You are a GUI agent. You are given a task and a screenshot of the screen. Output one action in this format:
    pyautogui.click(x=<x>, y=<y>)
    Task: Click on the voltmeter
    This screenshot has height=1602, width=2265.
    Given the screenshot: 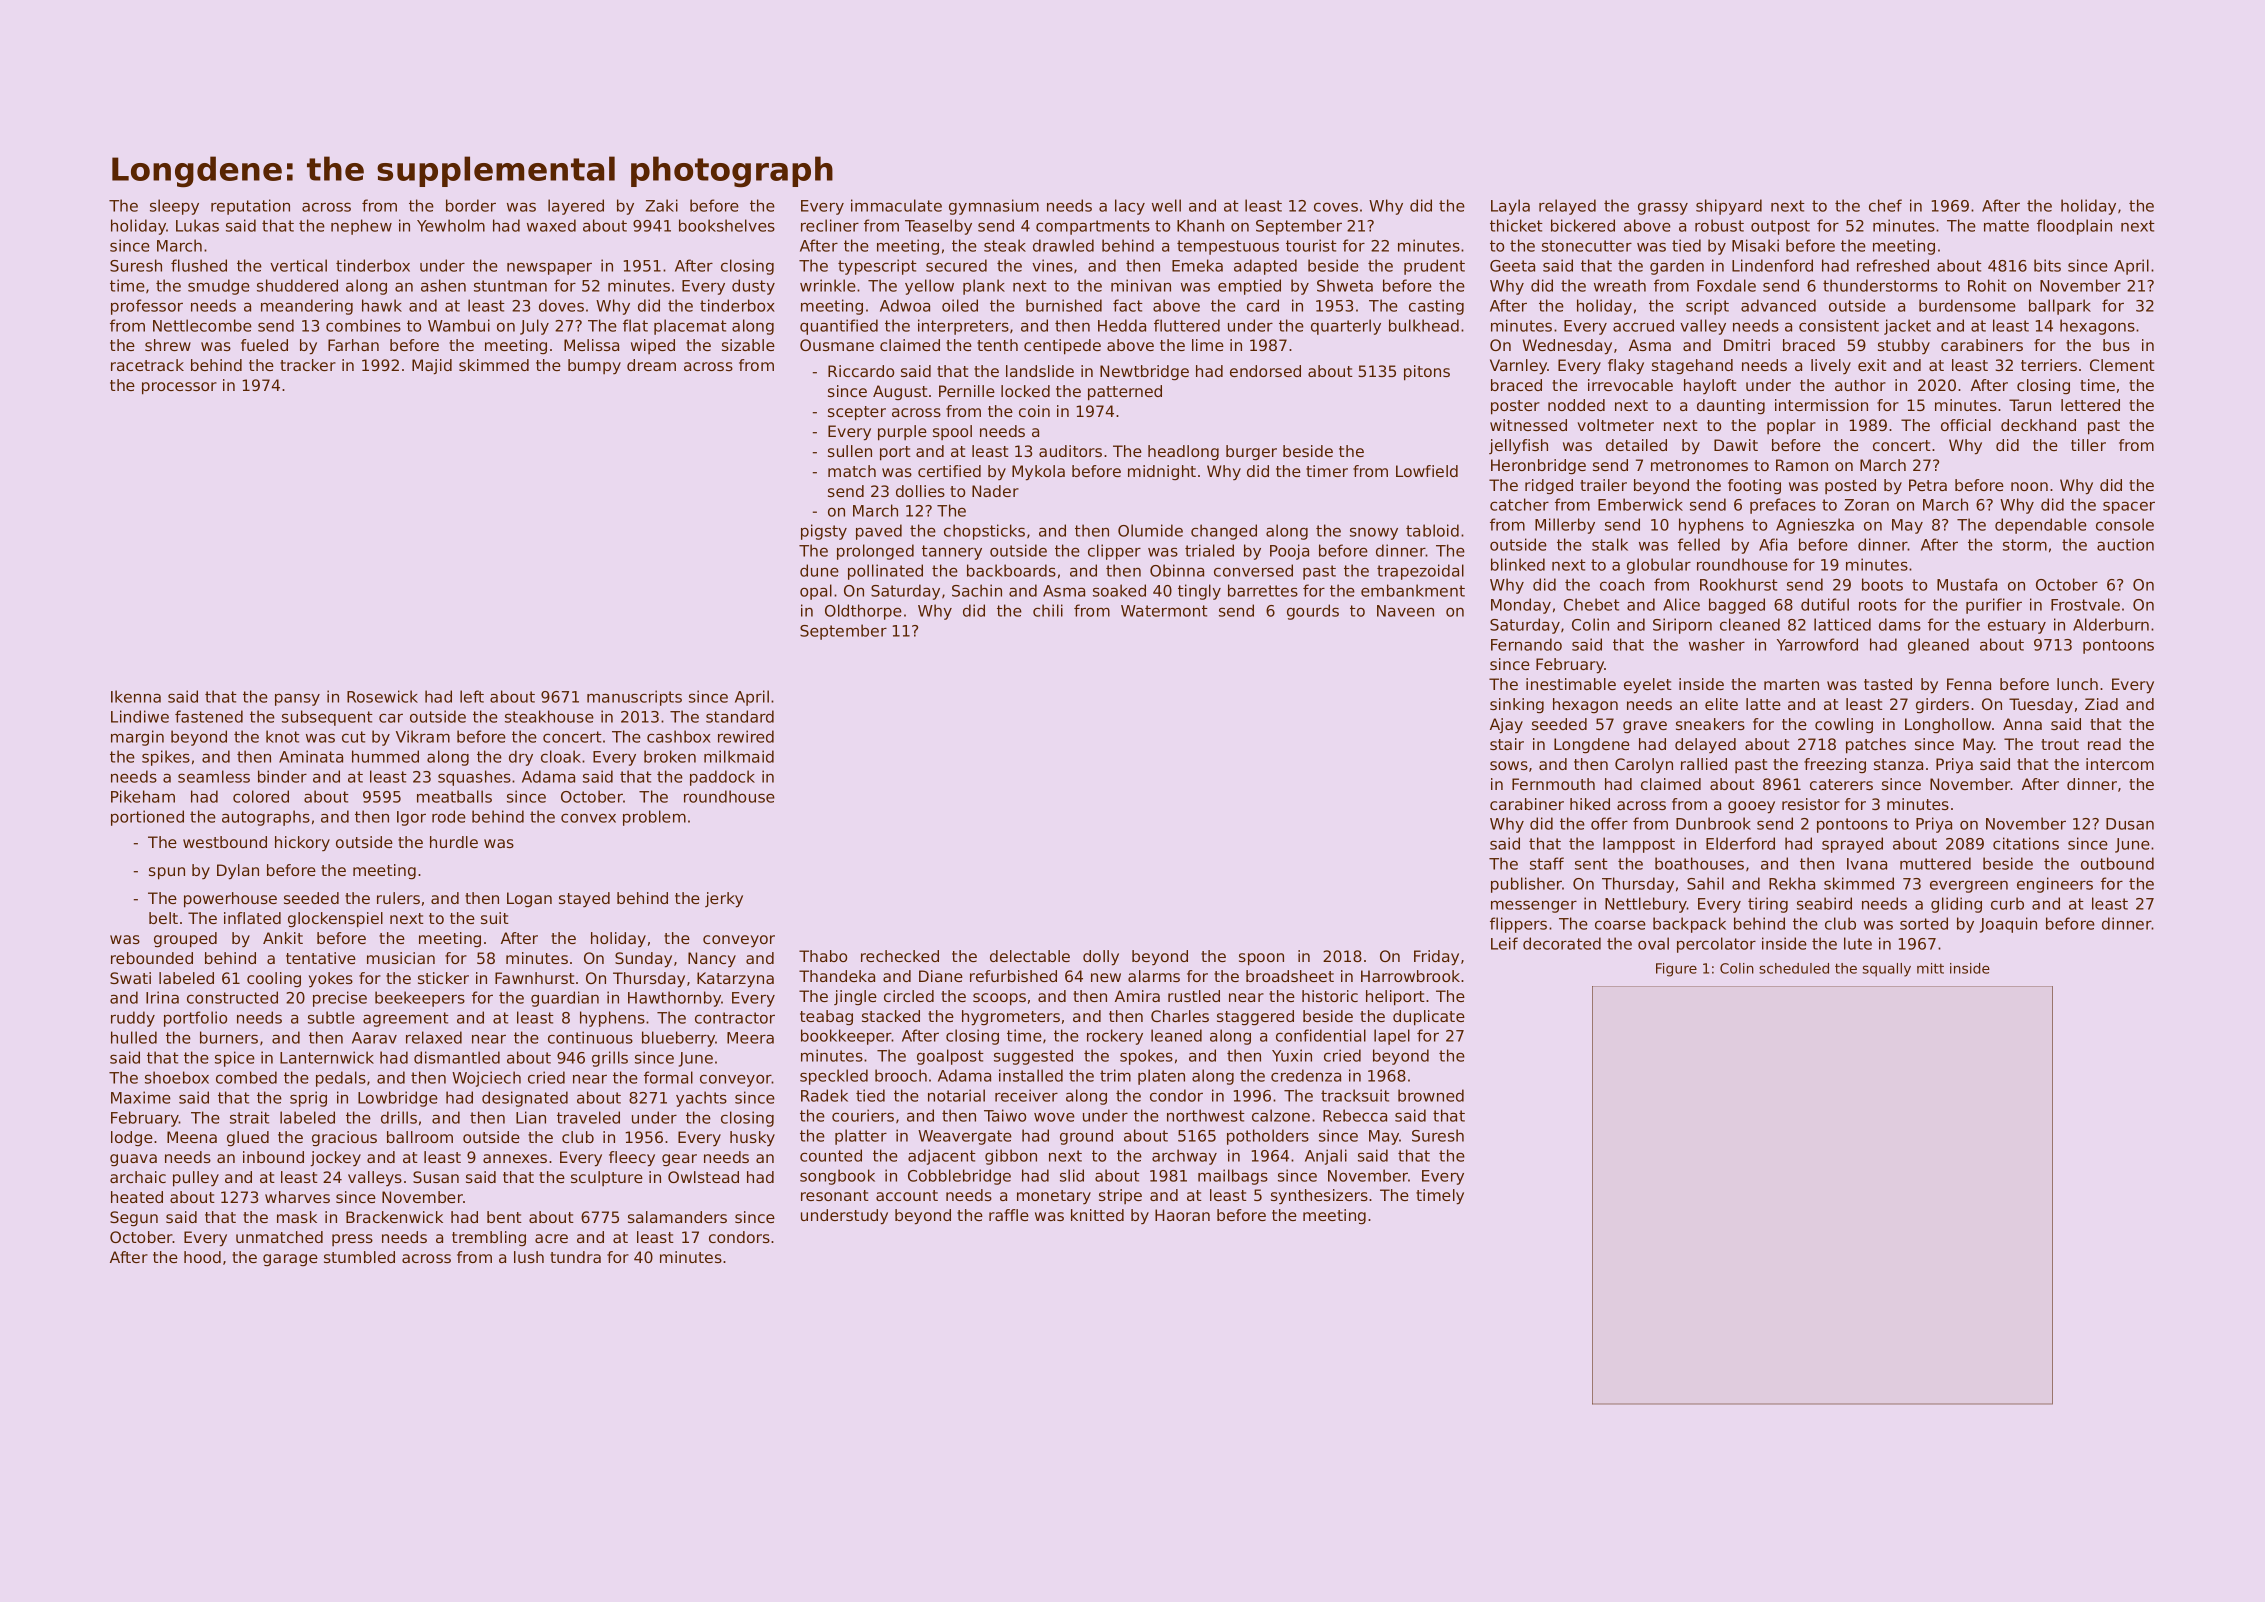 What is the action you would take?
    pyautogui.click(x=1615, y=425)
